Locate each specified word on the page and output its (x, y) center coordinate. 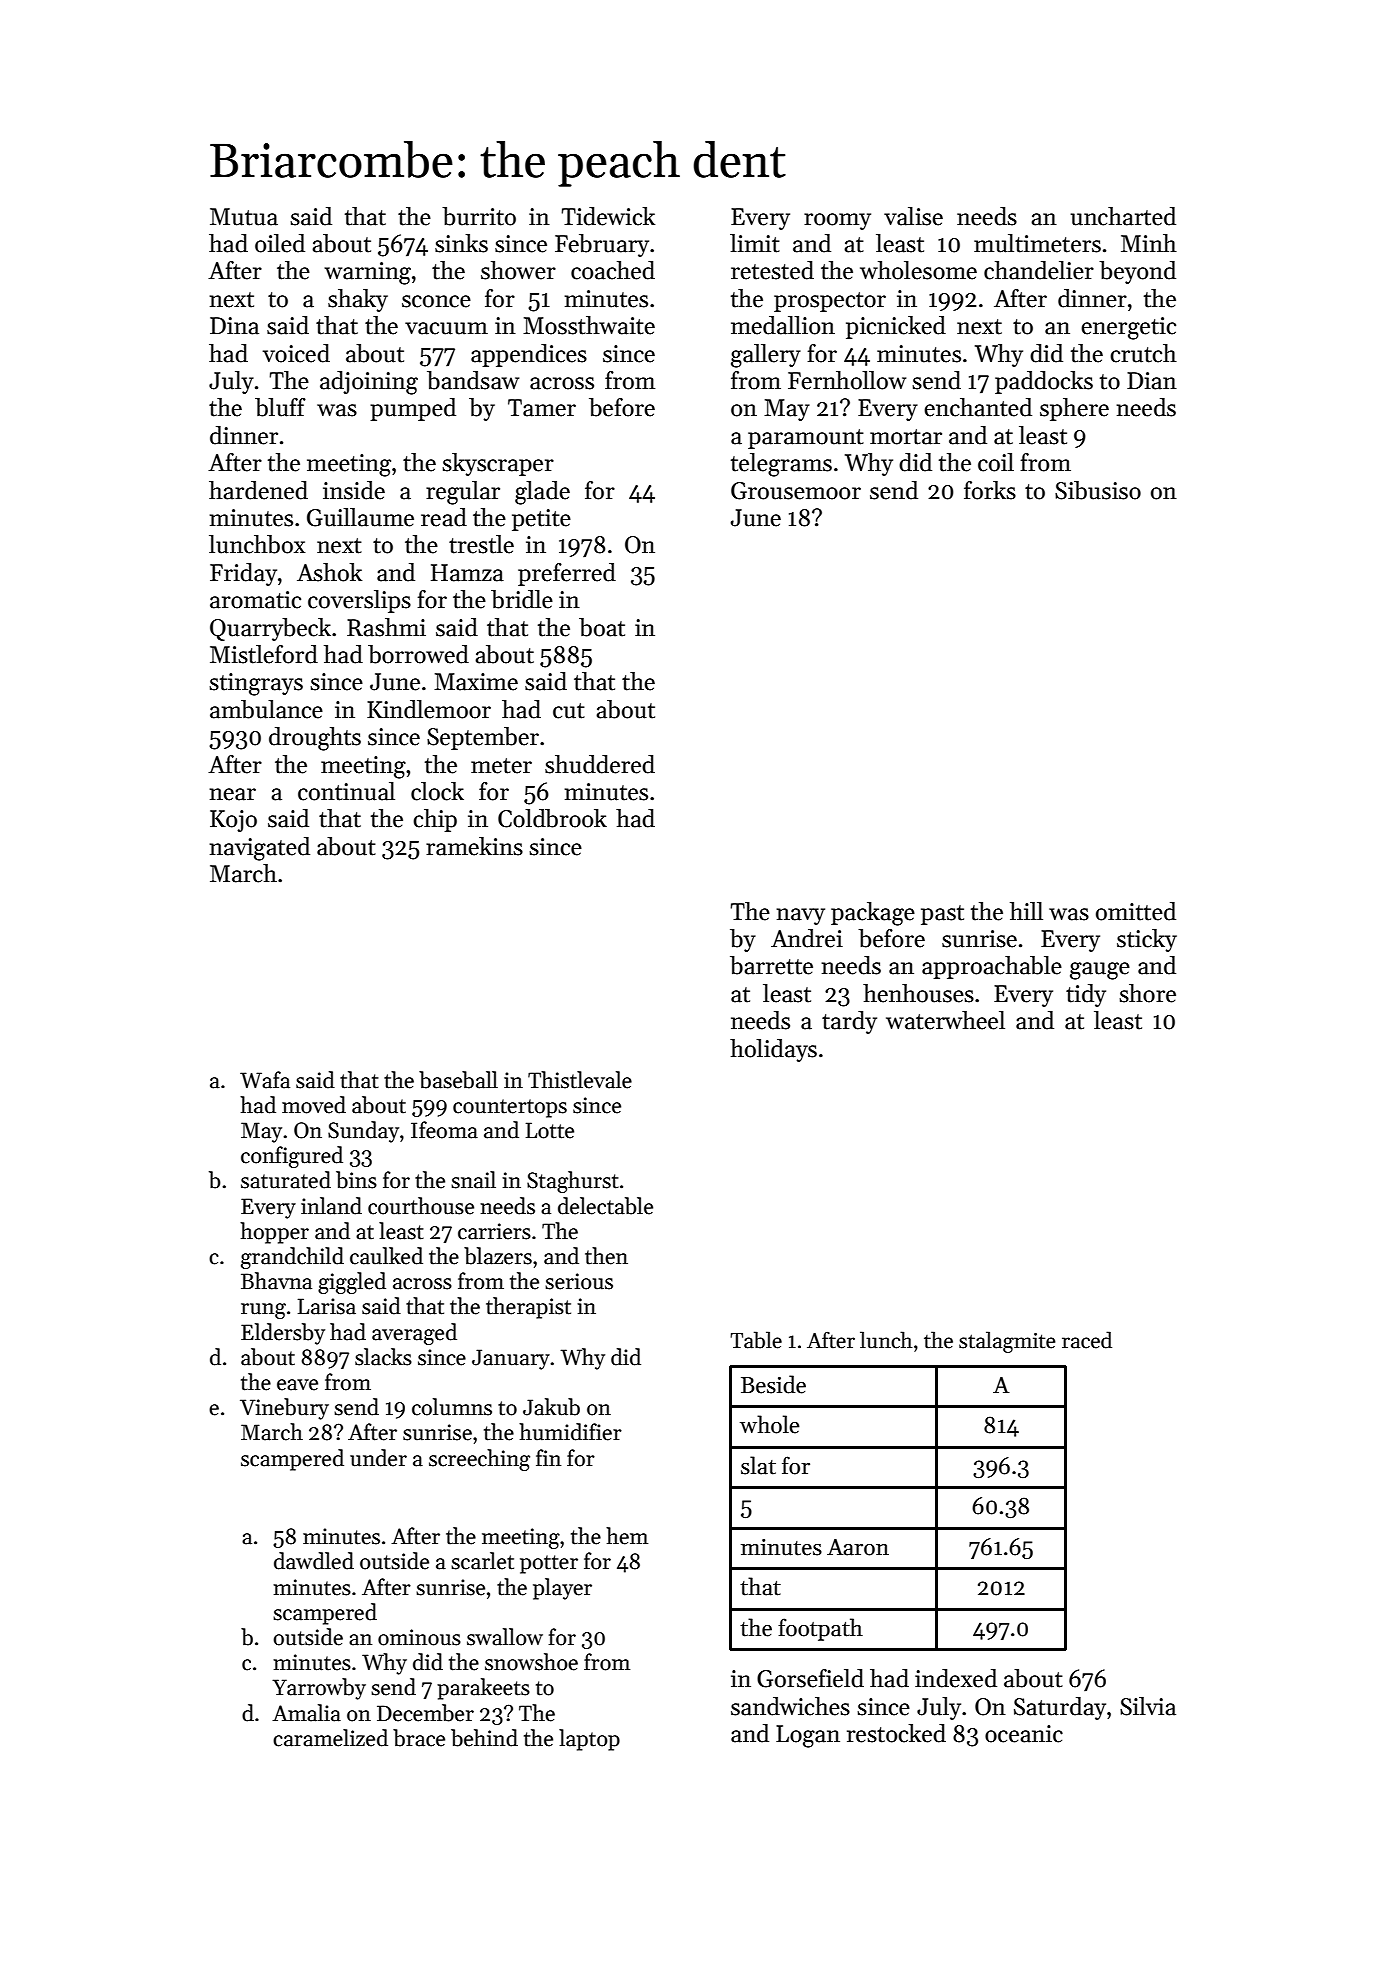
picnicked (896, 327)
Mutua (244, 217)
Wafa (265, 1080)
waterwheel (945, 1020)
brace (419, 1738)
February (602, 245)
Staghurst (573, 1182)
